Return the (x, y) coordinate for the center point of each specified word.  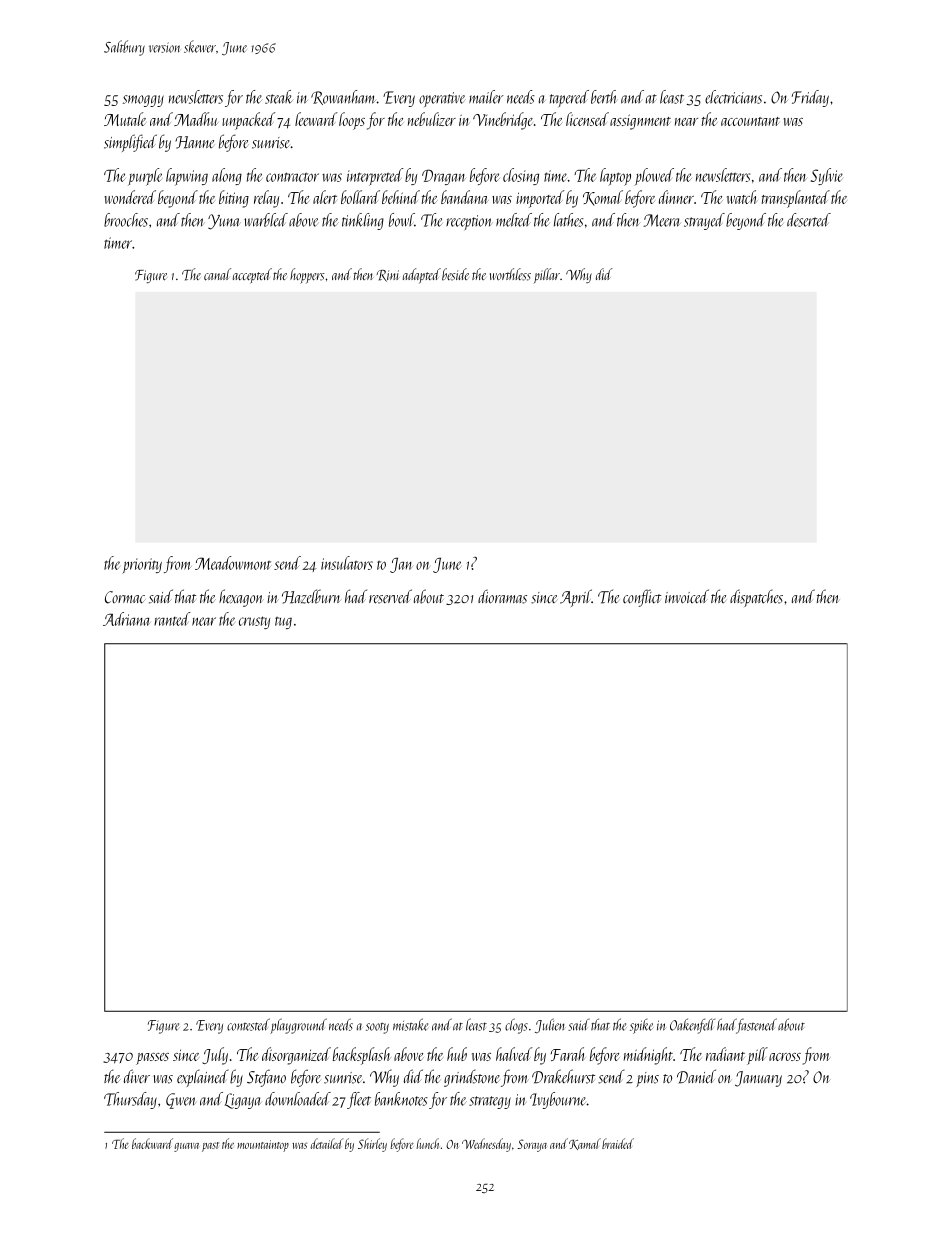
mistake (410, 1024)
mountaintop (263, 1146)
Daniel (696, 1076)
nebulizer (432, 119)
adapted (422, 275)
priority (142, 566)
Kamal (585, 1144)
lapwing (187, 177)
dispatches (756, 598)
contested (248, 1024)
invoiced (687, 596)
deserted (809, 220)
